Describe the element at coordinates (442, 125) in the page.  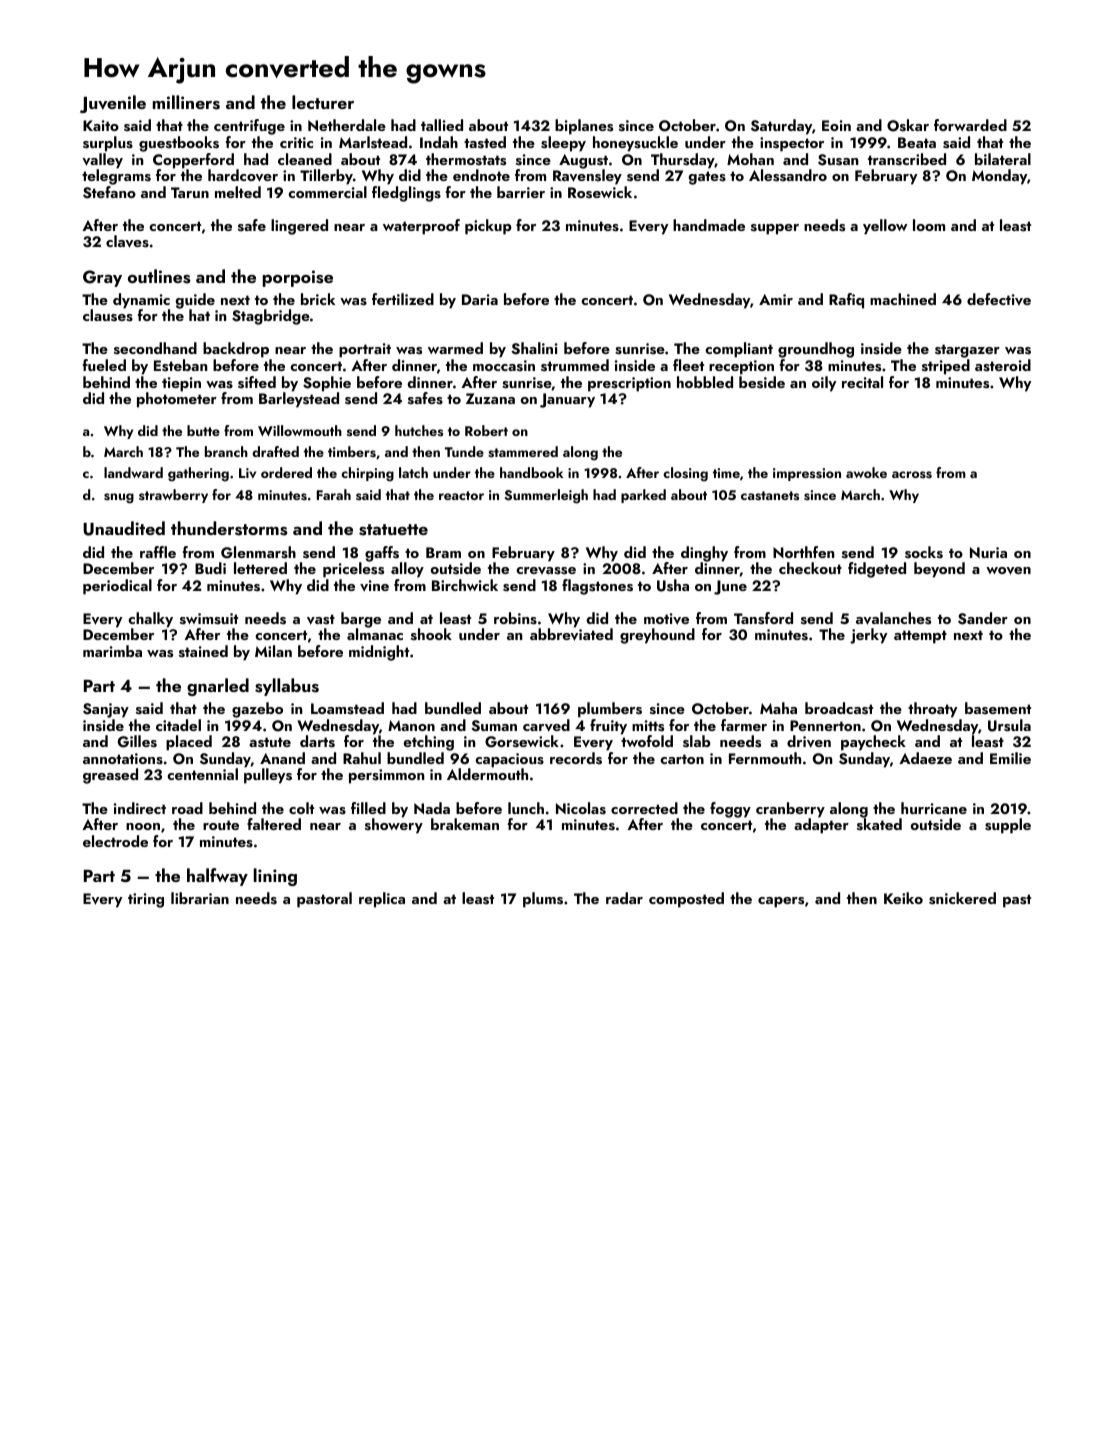
I see `tallied` at that location.
